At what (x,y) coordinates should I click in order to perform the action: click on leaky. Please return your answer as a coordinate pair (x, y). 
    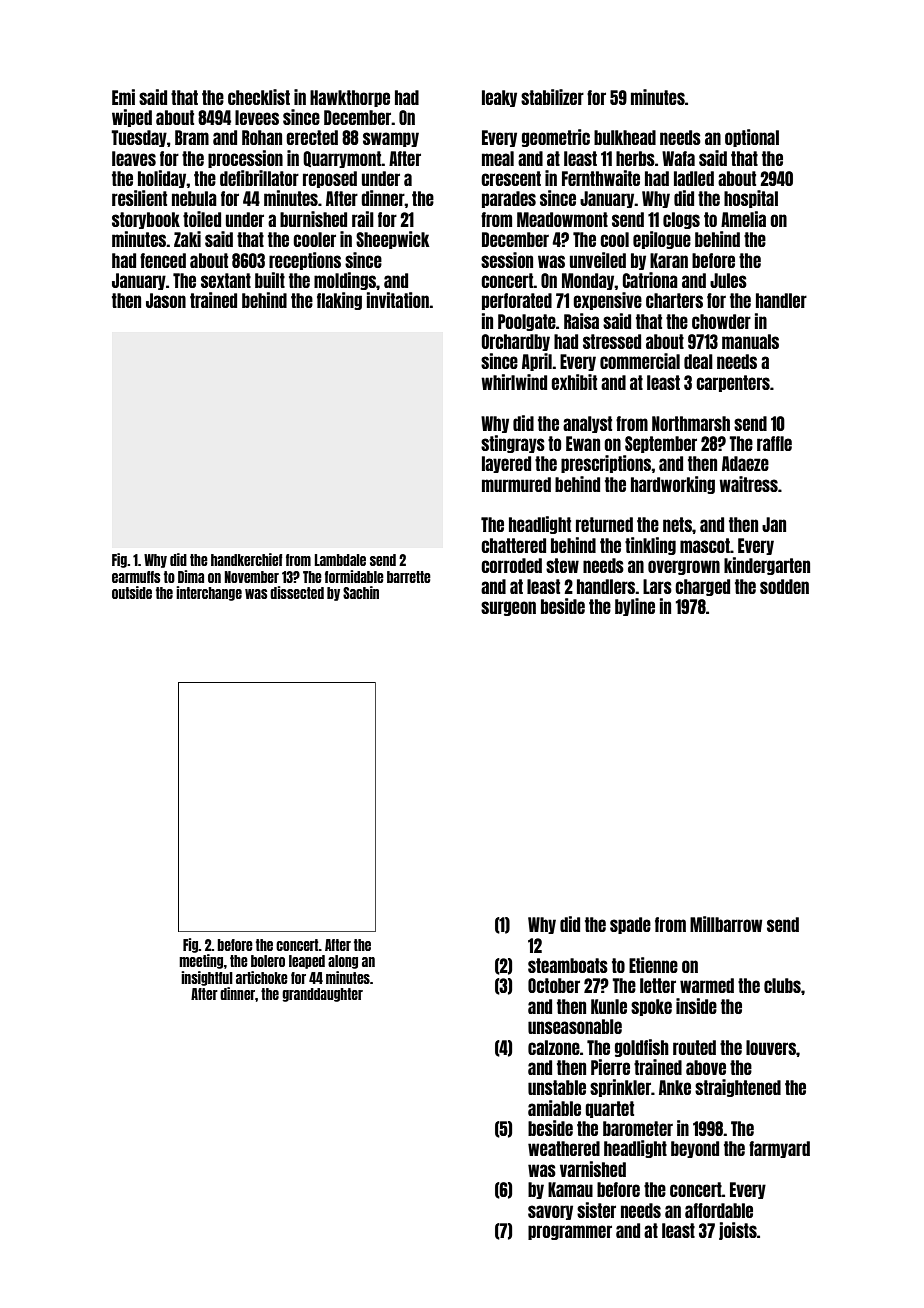
    Looking at the image, I should click on (499, 98).
